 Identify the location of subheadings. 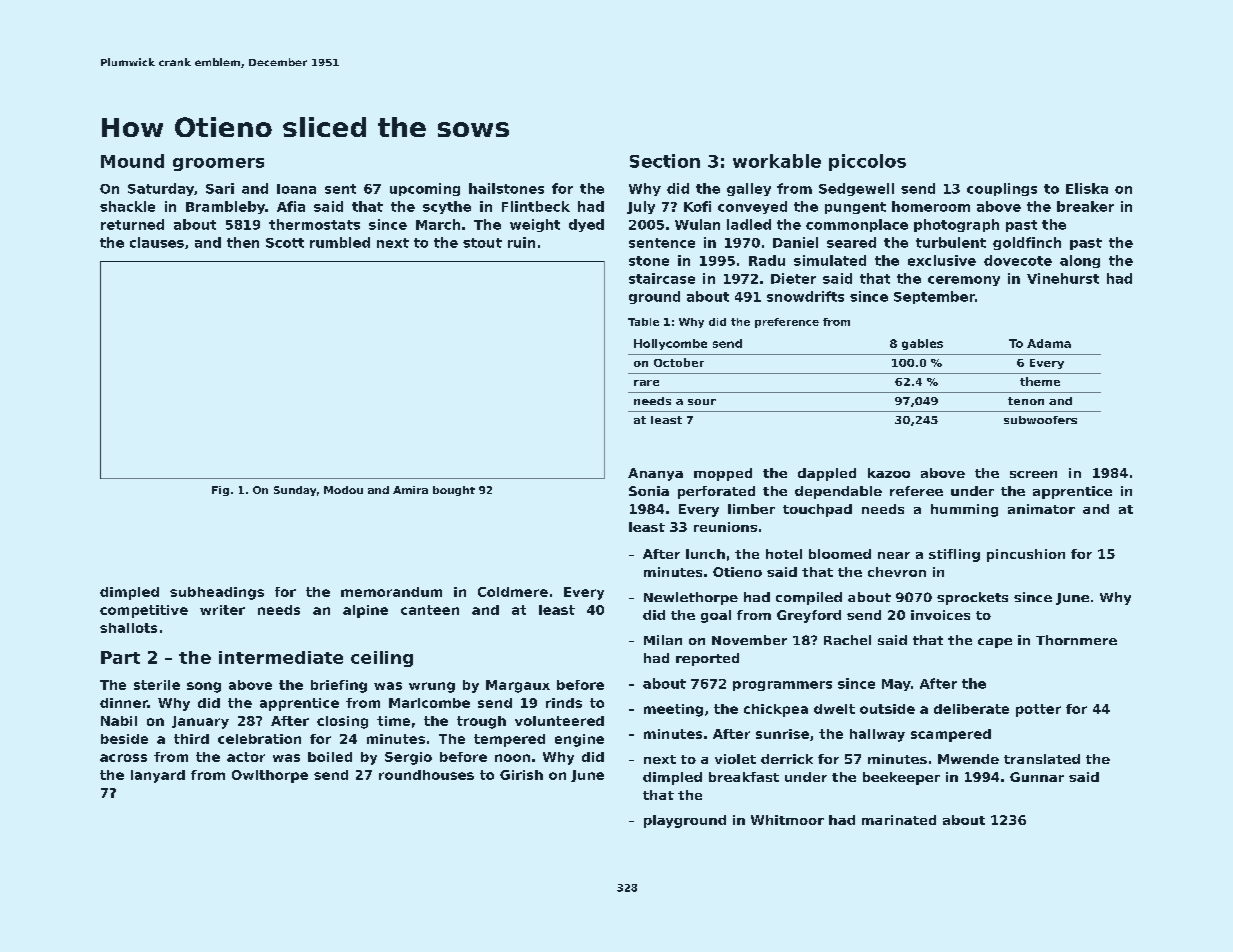
(217, 593).
